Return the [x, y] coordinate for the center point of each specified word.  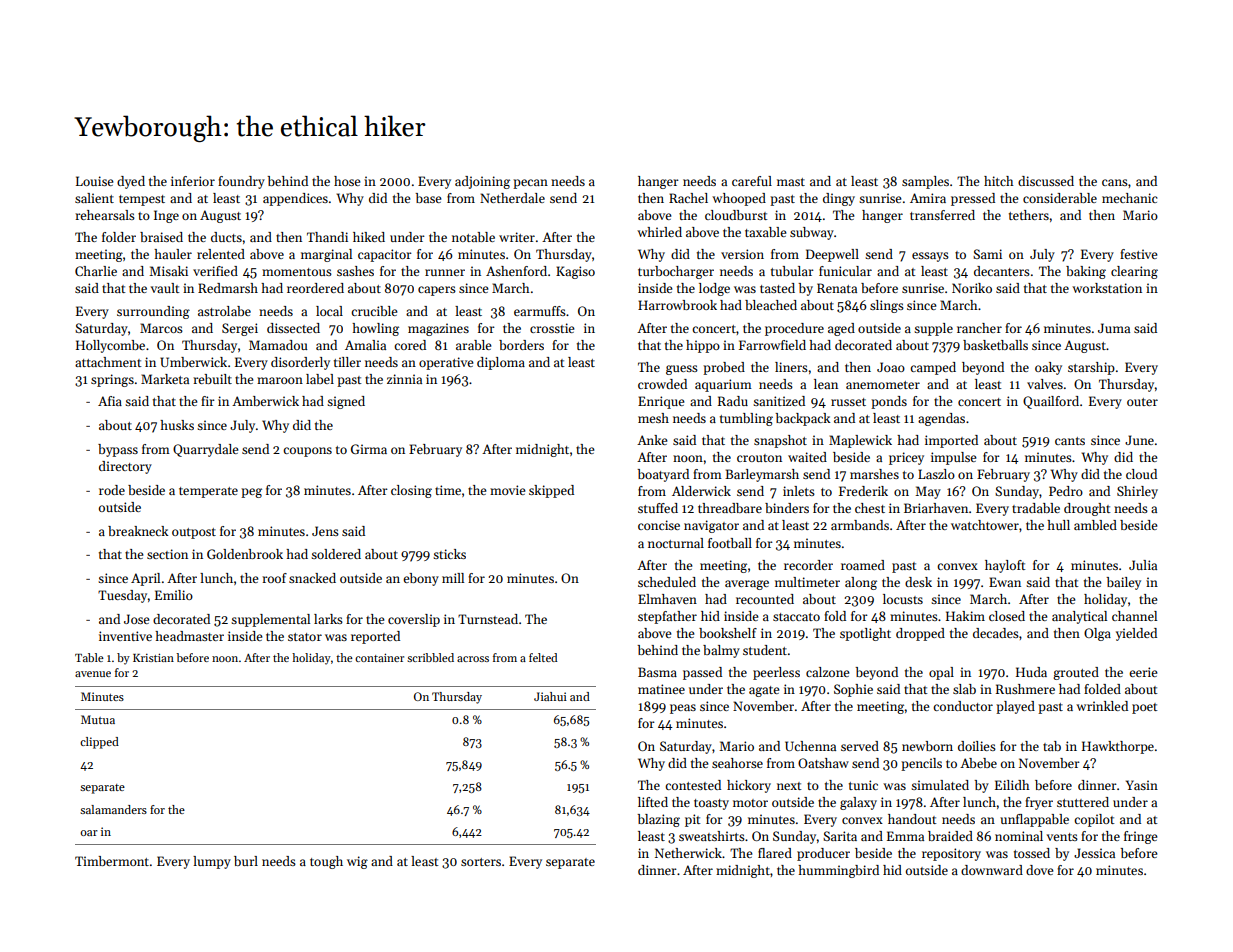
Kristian [153, 658]
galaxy [858, 803]
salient [94, 198]
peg [251, 493]
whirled [659, 232]
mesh [653, 418]
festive [1138, 254]
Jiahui [550, 696]
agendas [941, 419]
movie [507, 490]
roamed [863, 565]
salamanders [113, 809]
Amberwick [265, 401]
